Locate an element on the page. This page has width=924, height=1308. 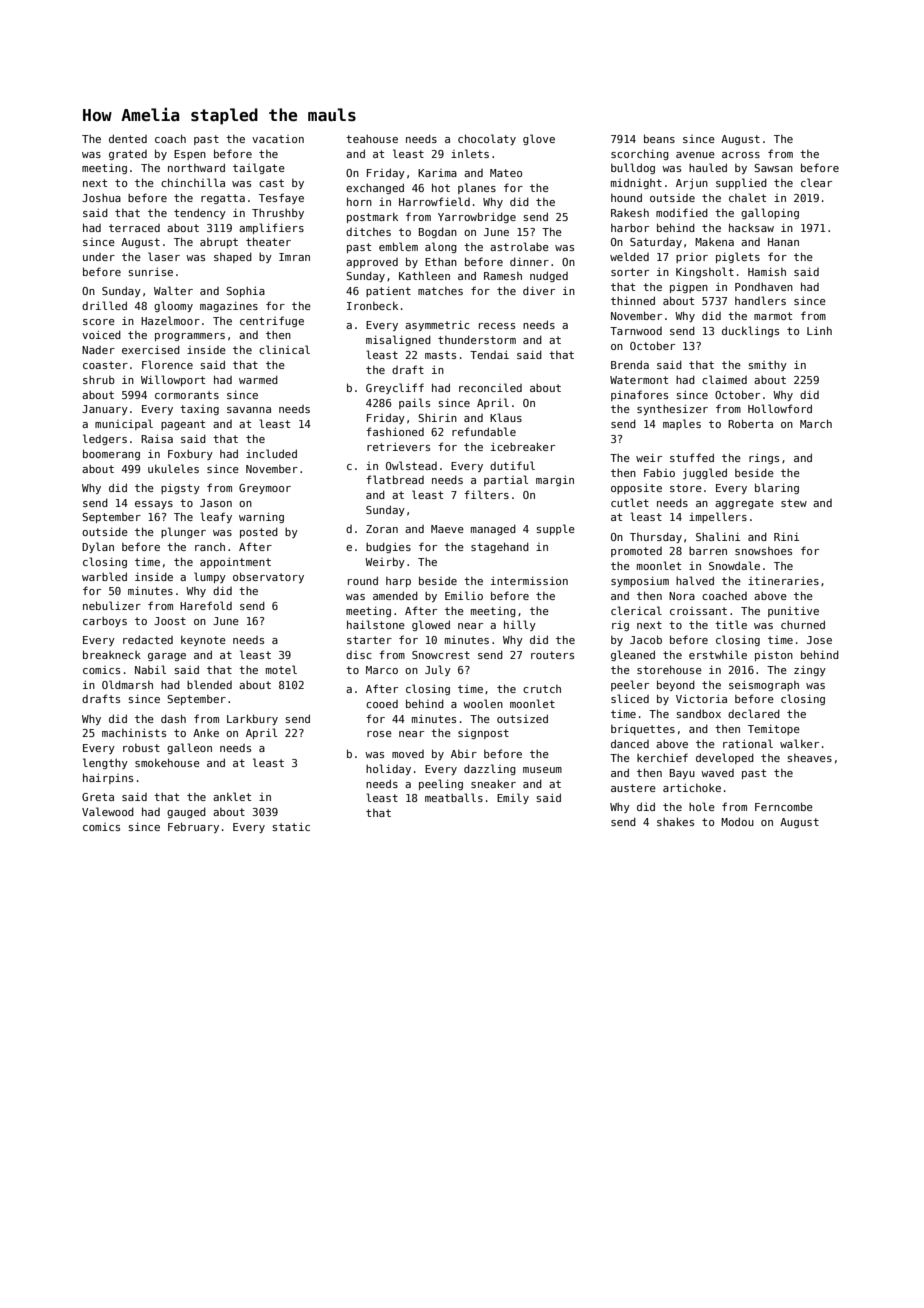
retrievers is located at coordinates (398, 446).
